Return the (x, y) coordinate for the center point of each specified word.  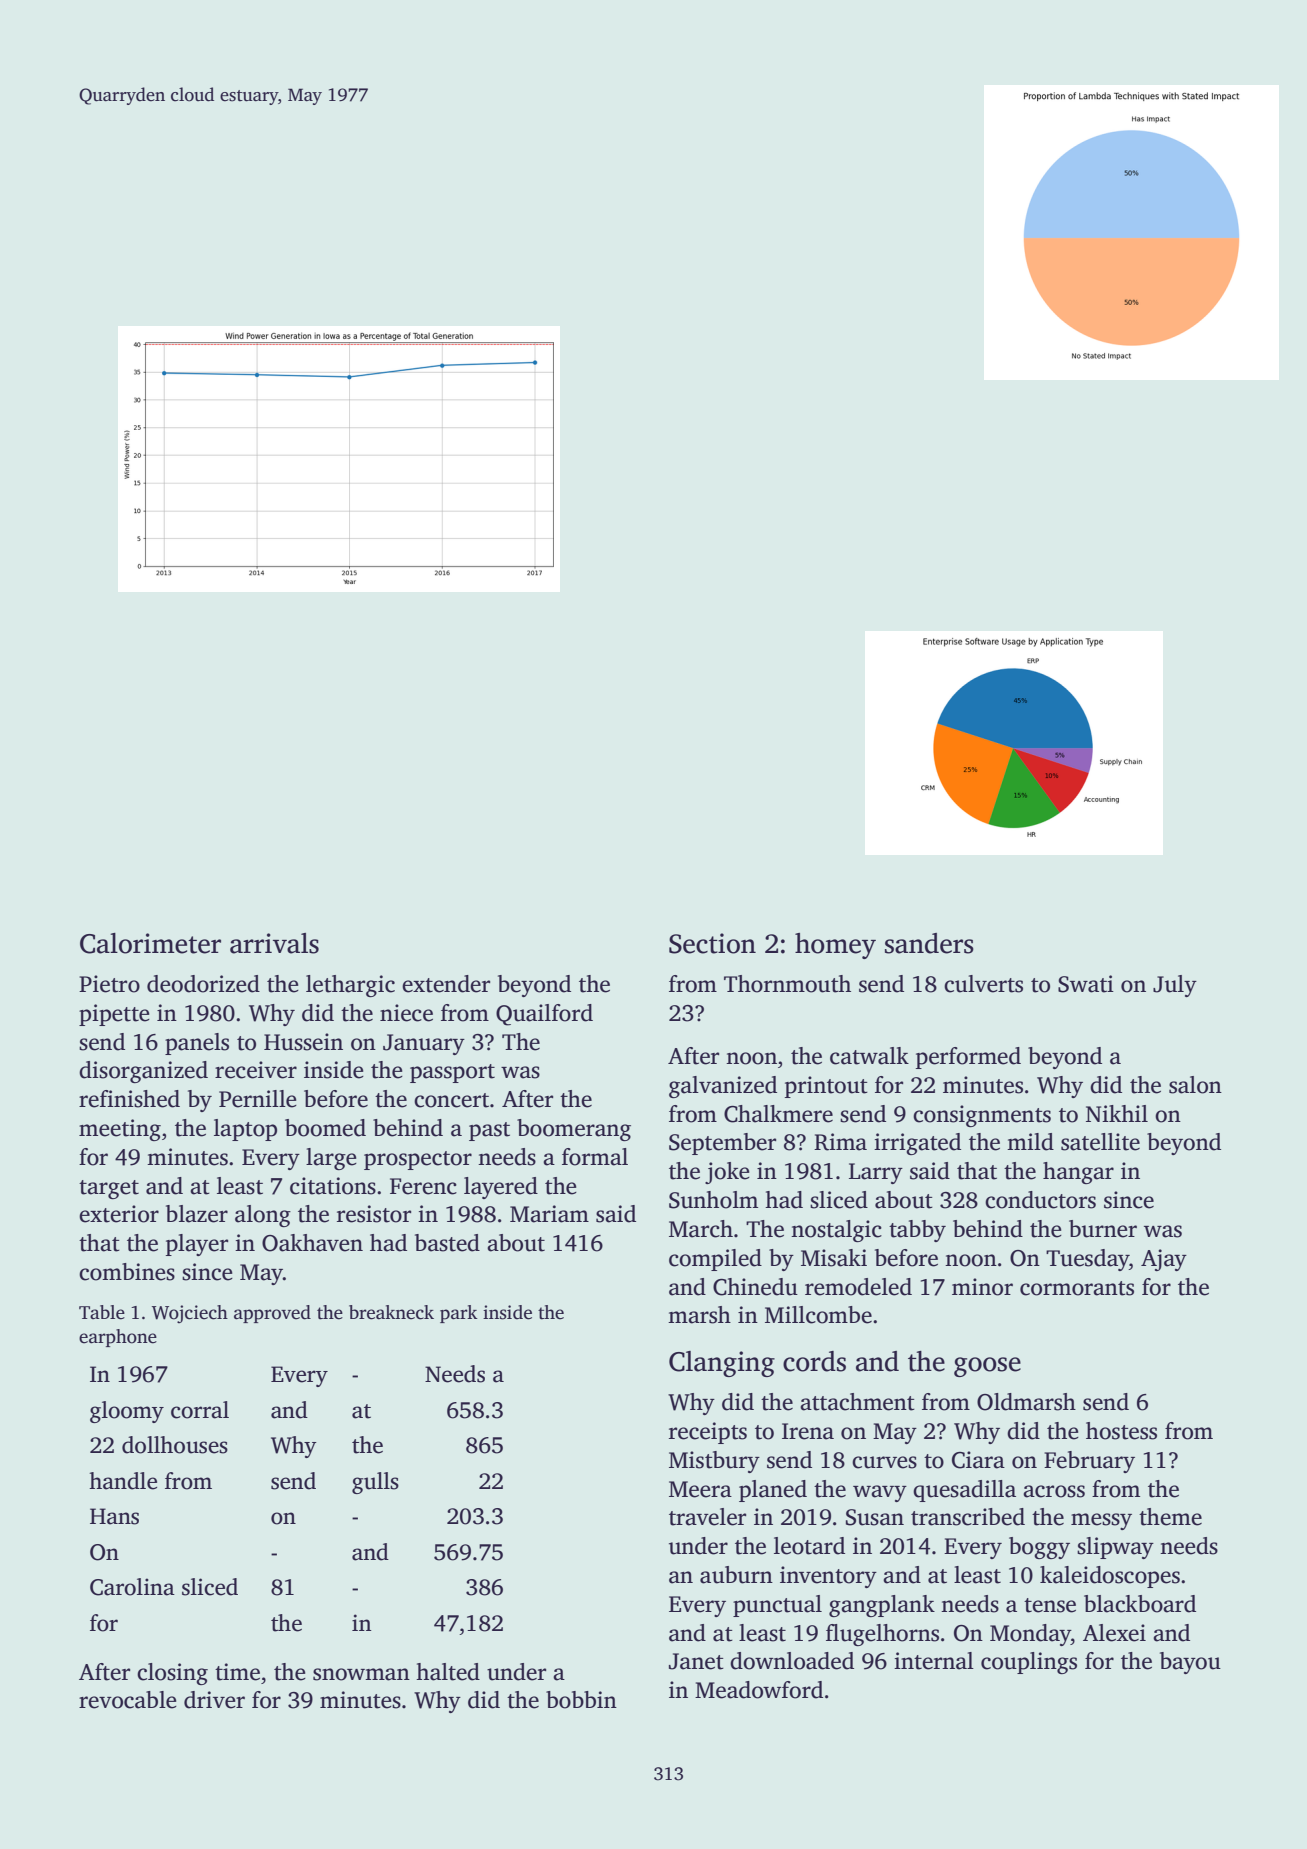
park (459, 1314)
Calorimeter (150, 943)
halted (448, 1672)
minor (982, 1287)
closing (172, 1674)
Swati (1086, 984)
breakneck (391, 1312)
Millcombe (818, 1315)
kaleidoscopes (1110, 1577)
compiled (715, 1260)
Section (712, 943)
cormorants (1077, 1288)
